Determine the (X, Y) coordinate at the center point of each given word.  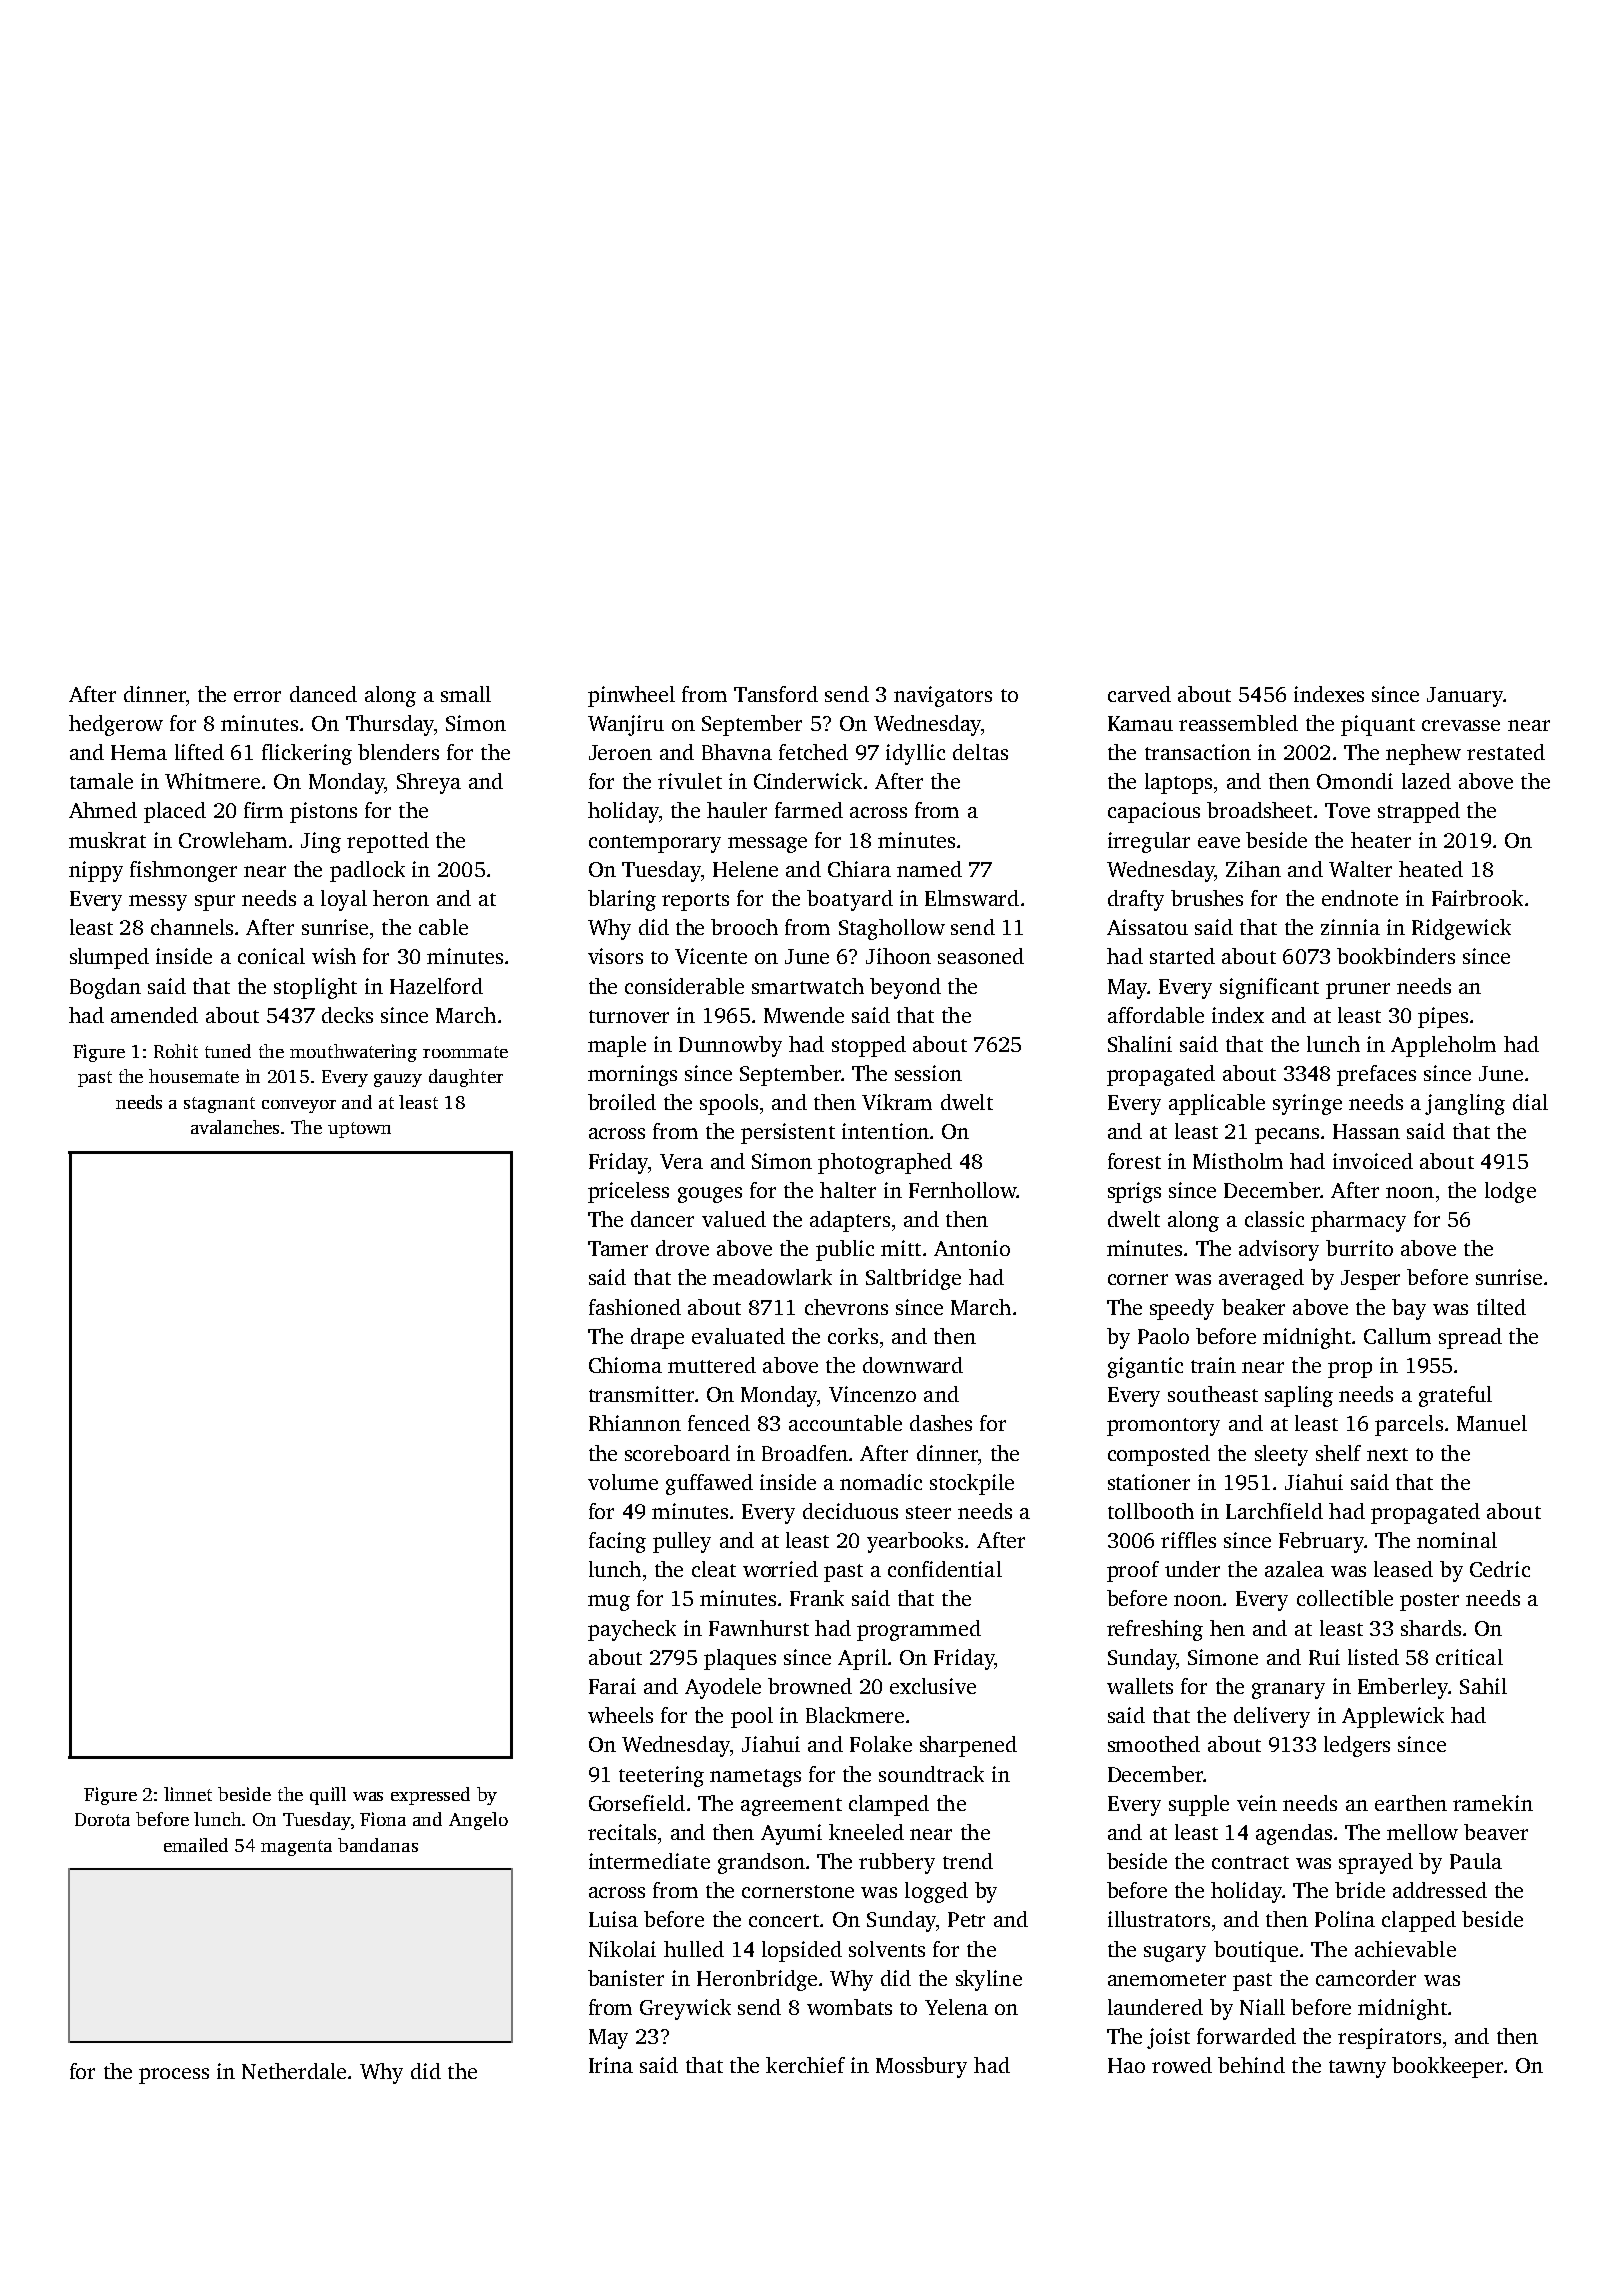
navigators (943, 696)
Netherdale (294, 2071)
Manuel (1492, 1423)
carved (1139, 694)
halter (848, 1190)
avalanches (235, 1127)
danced (323, 694)
